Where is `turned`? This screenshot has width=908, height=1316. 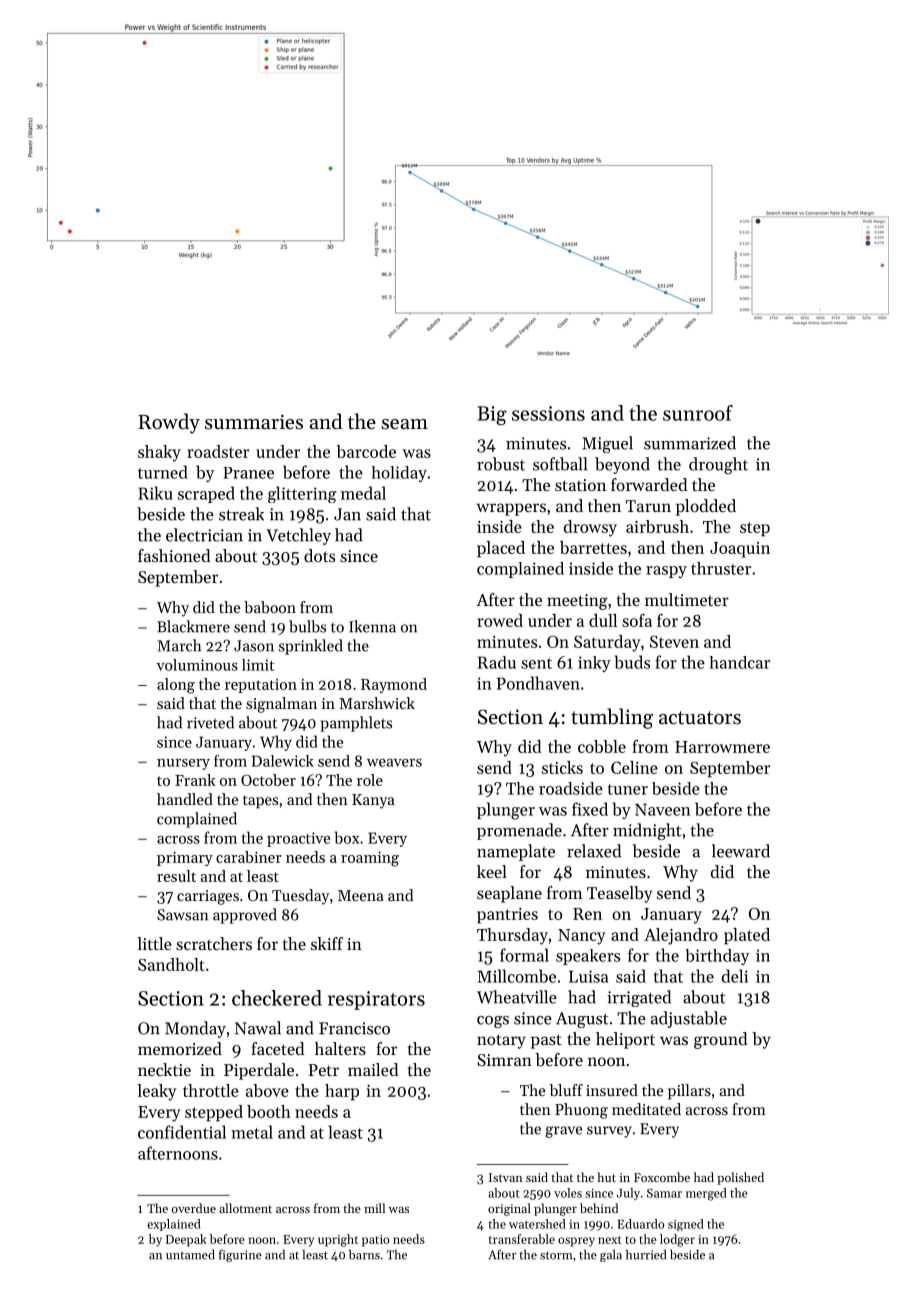
turned is located at coordinates (163, 472).
